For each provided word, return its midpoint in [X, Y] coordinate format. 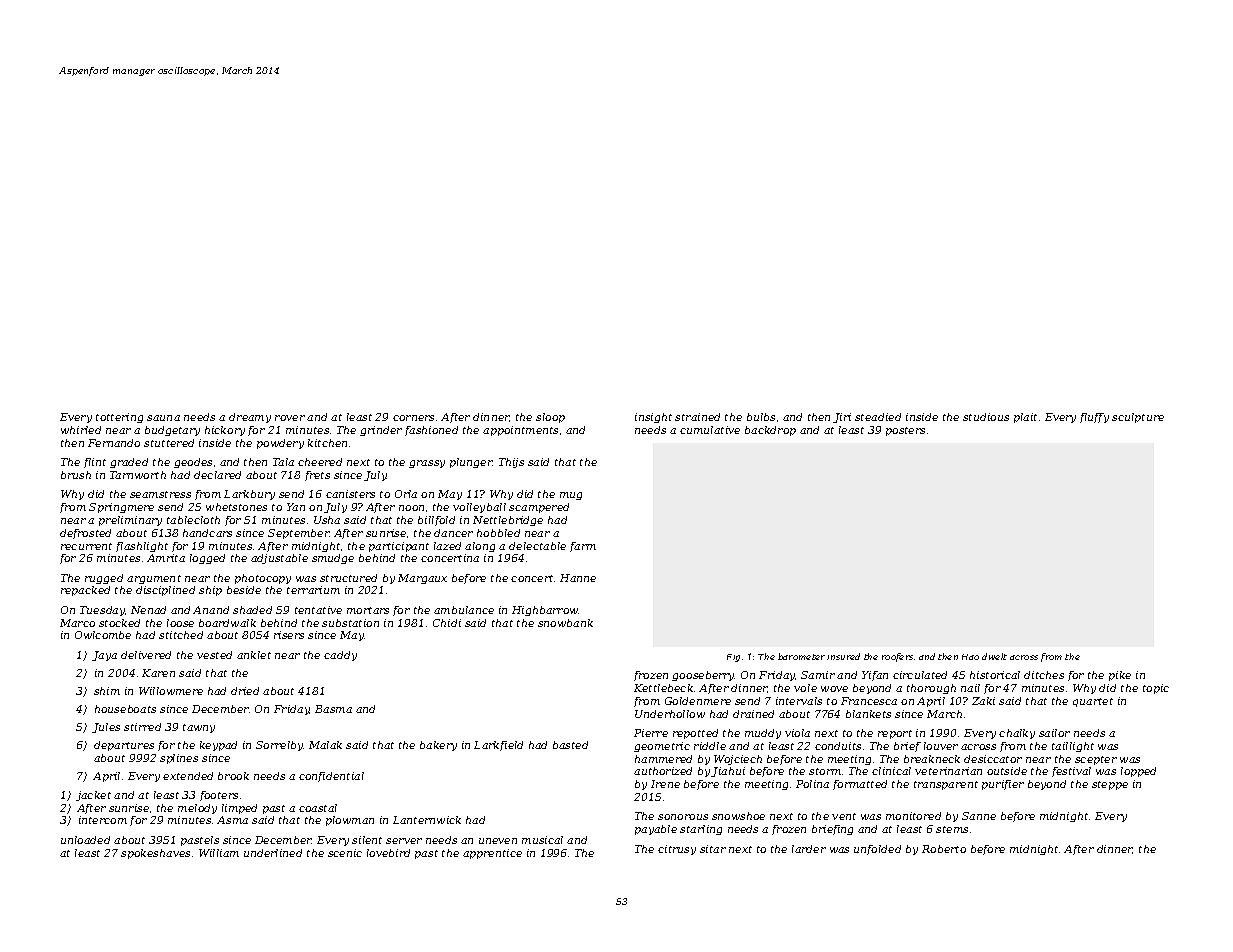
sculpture [1138, 418]
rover [290, 418]
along [480, 547]
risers [289, 635]
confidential [331, 777]
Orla [406, 494]
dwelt [994, 656]
